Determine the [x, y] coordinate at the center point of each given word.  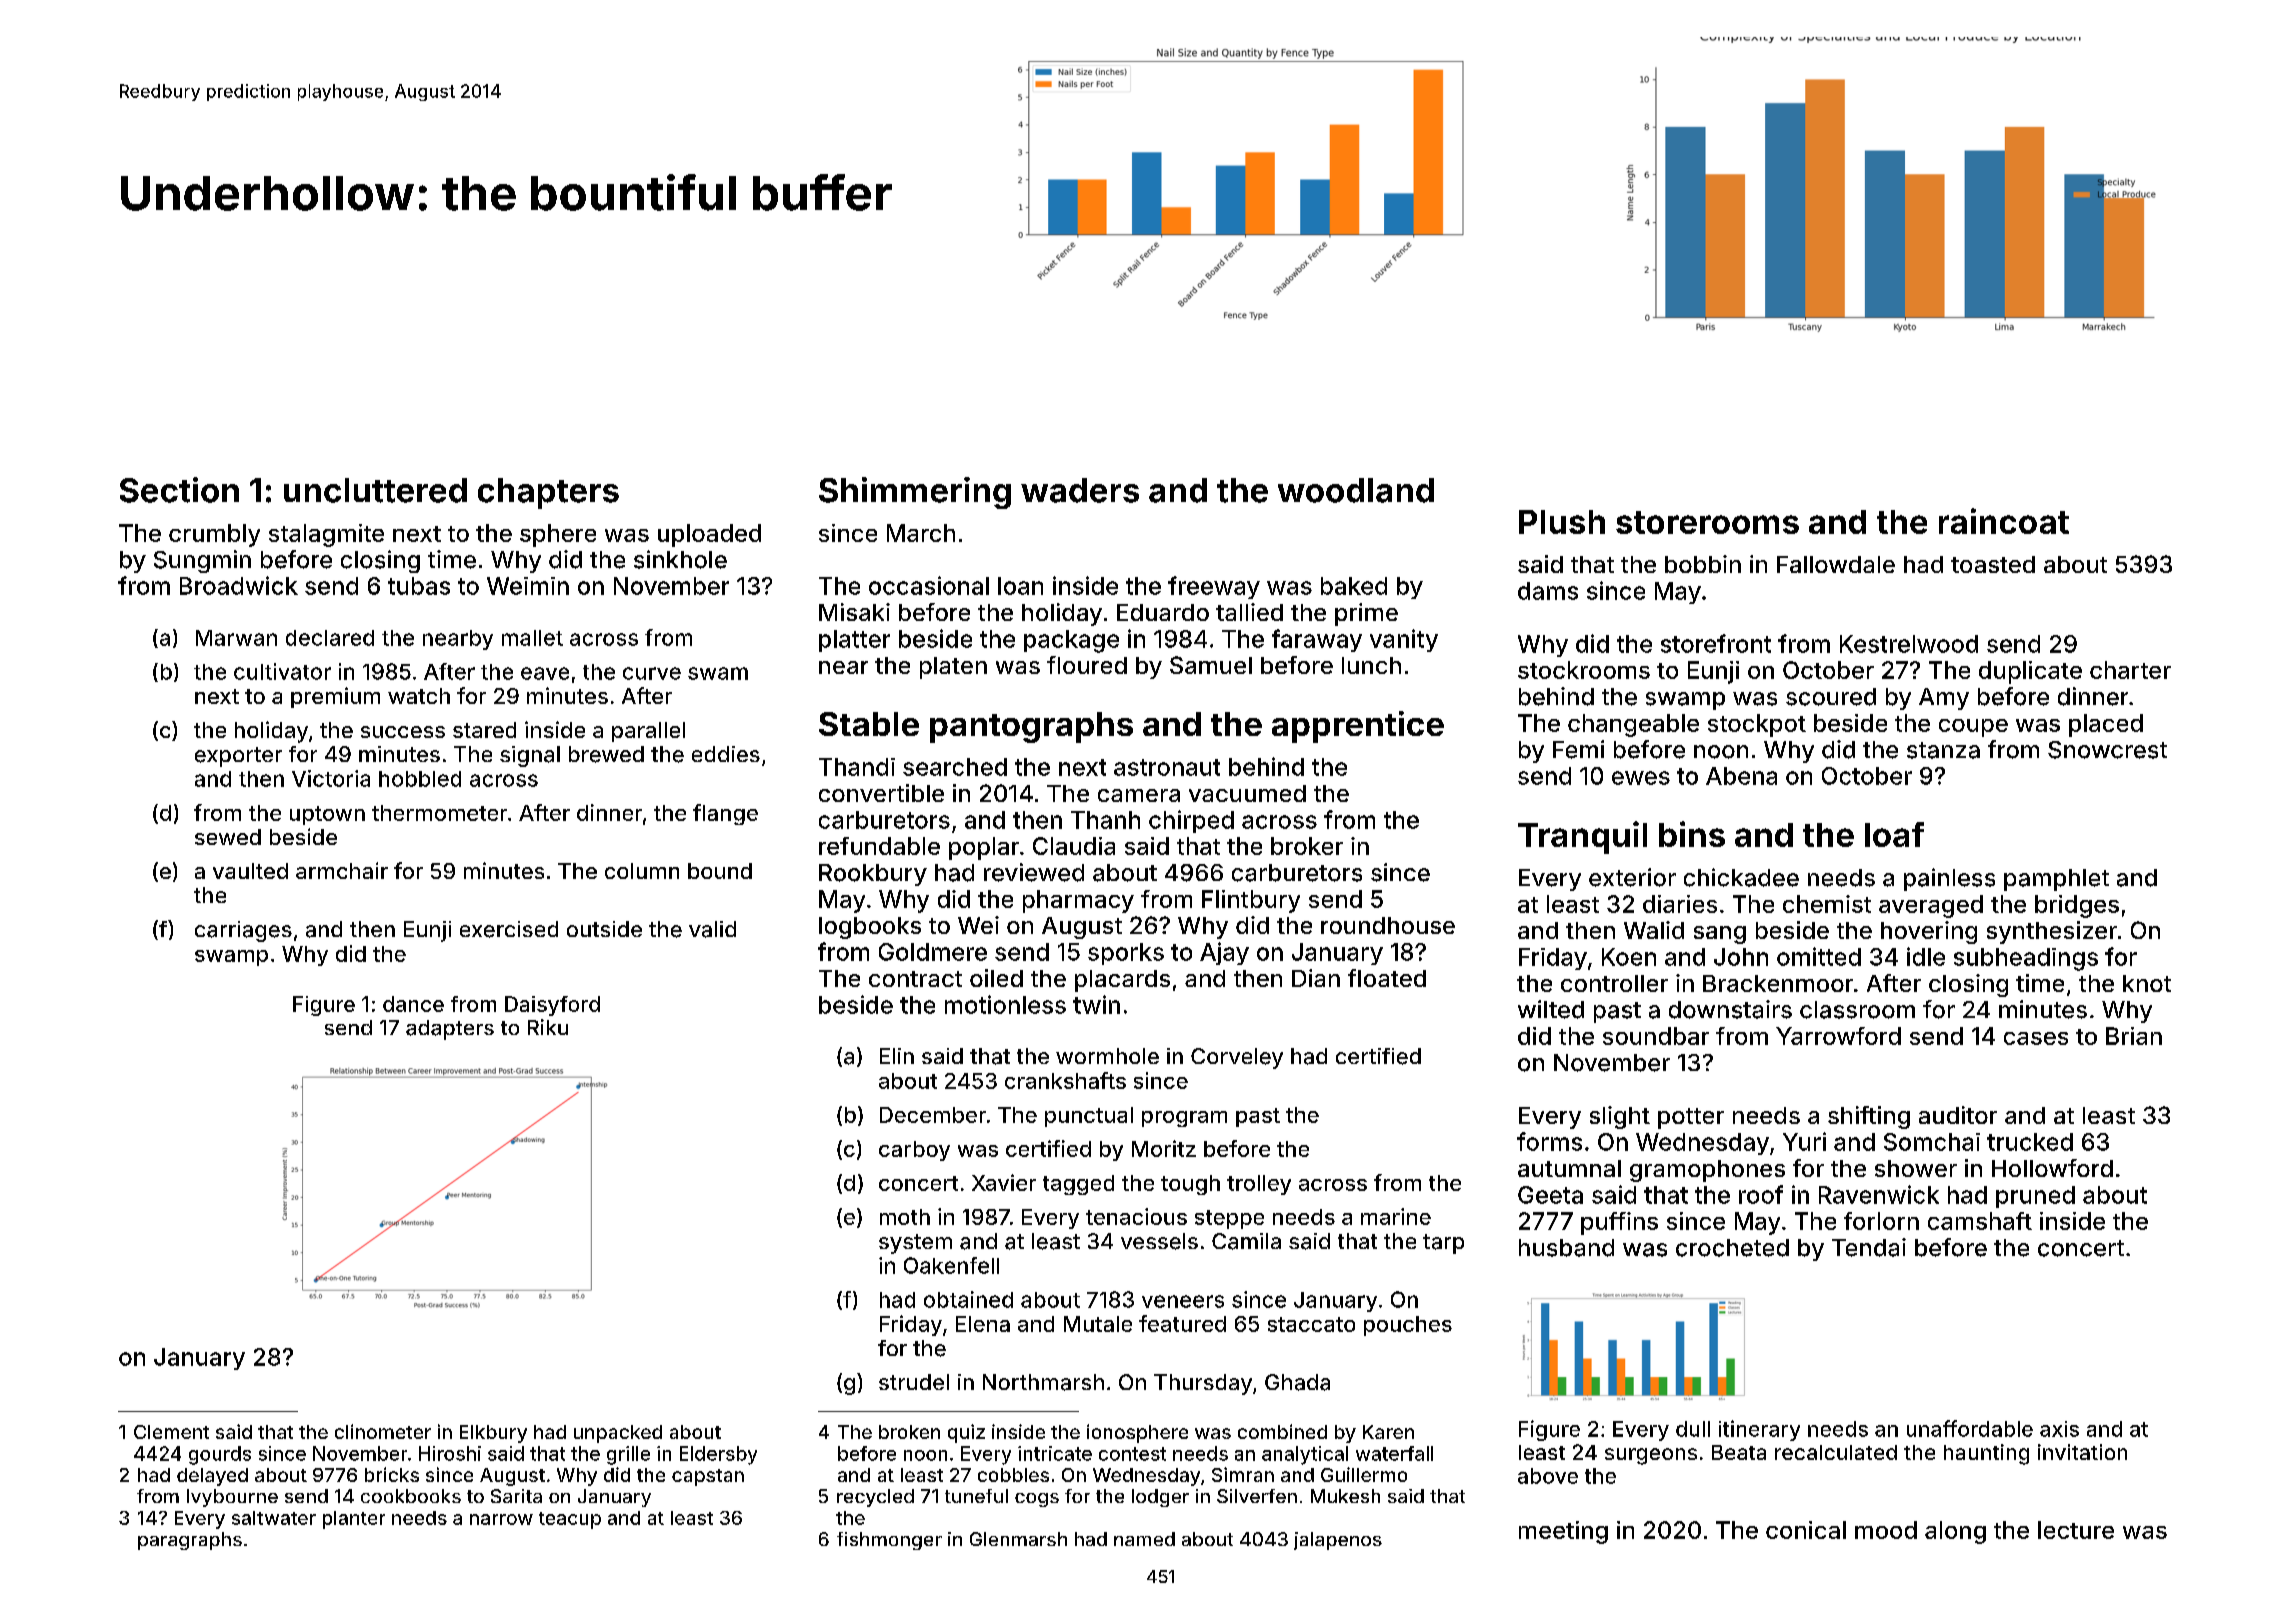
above [1548, 1476]
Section [179, 490]
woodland [1356, 490]
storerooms [1707, 522]
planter [354, 1520]
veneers [1183, 1301]
